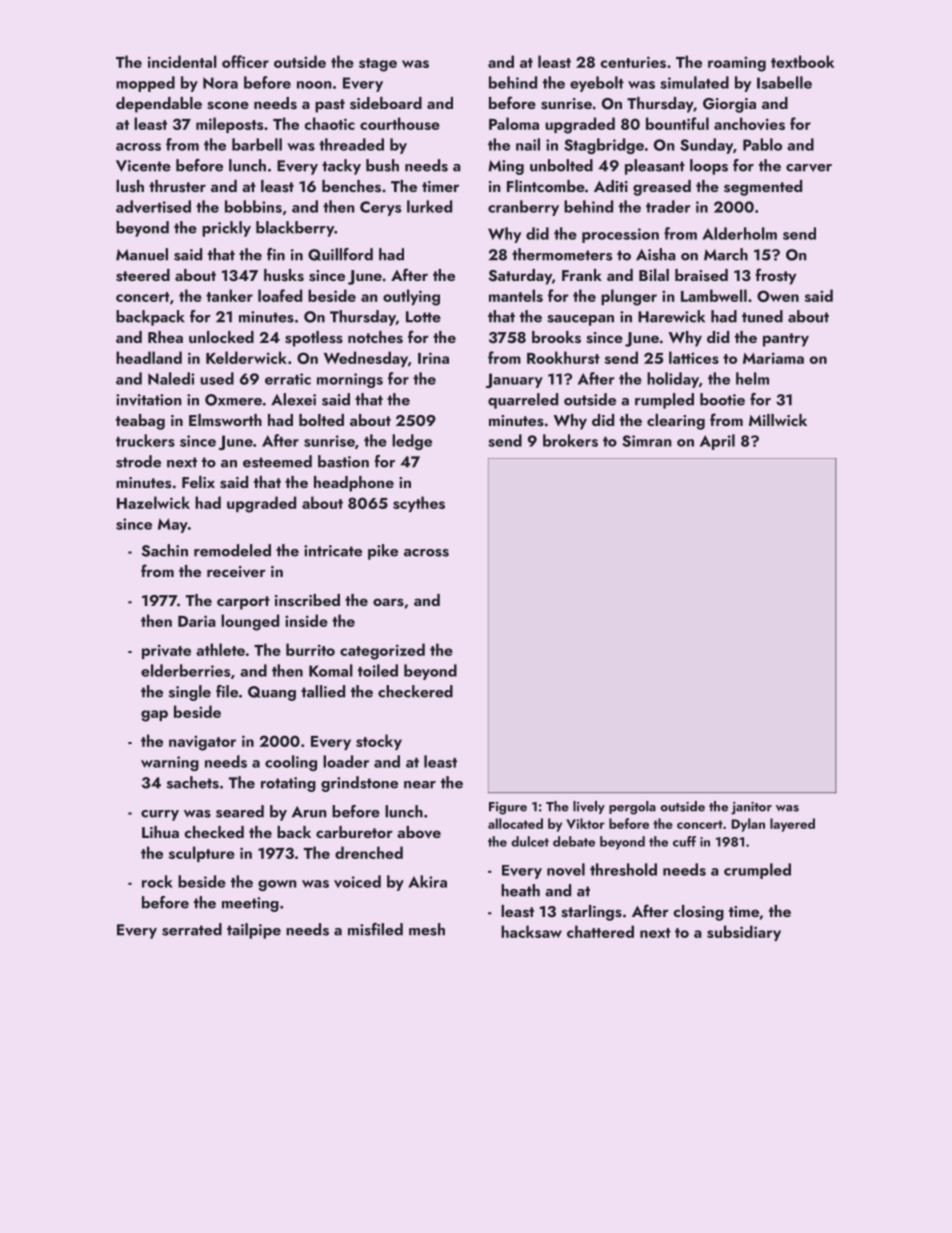 This page has width=952, height=1233. I want to click on chattered, so click(600, 931).
